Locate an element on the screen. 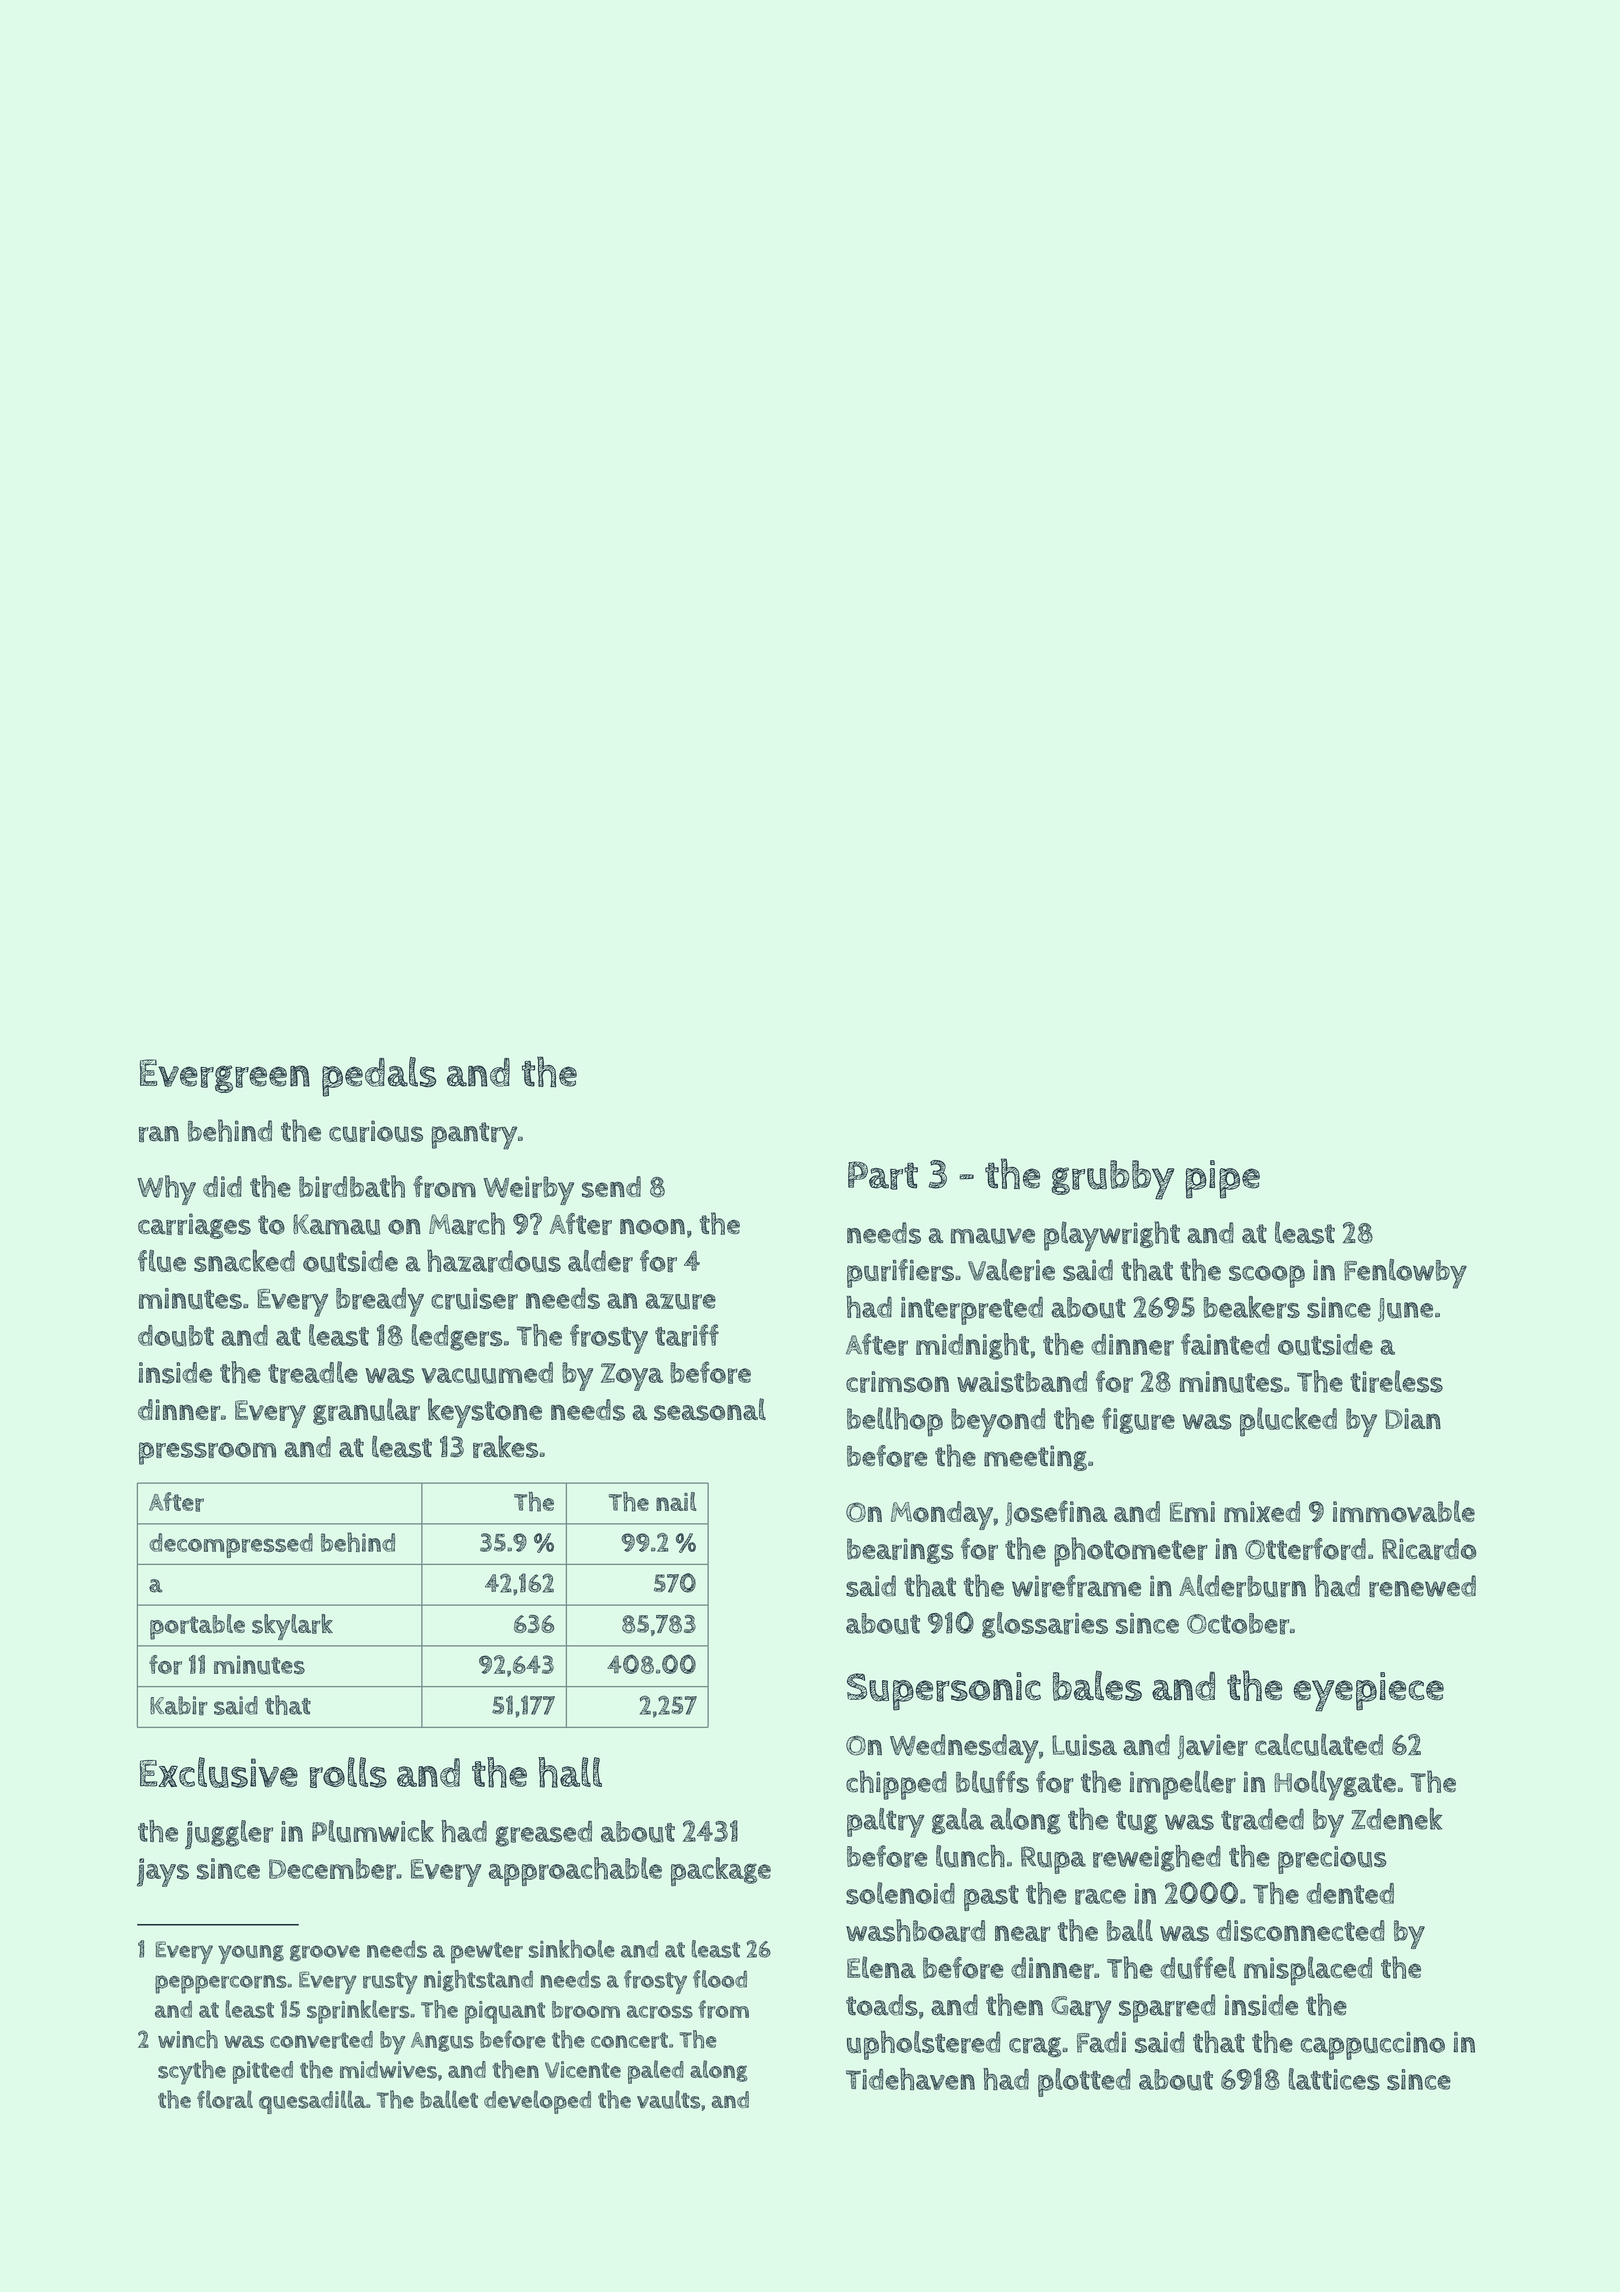 The image size is (1620, 2292). grubby is located at coordinates (1113, 1180).
